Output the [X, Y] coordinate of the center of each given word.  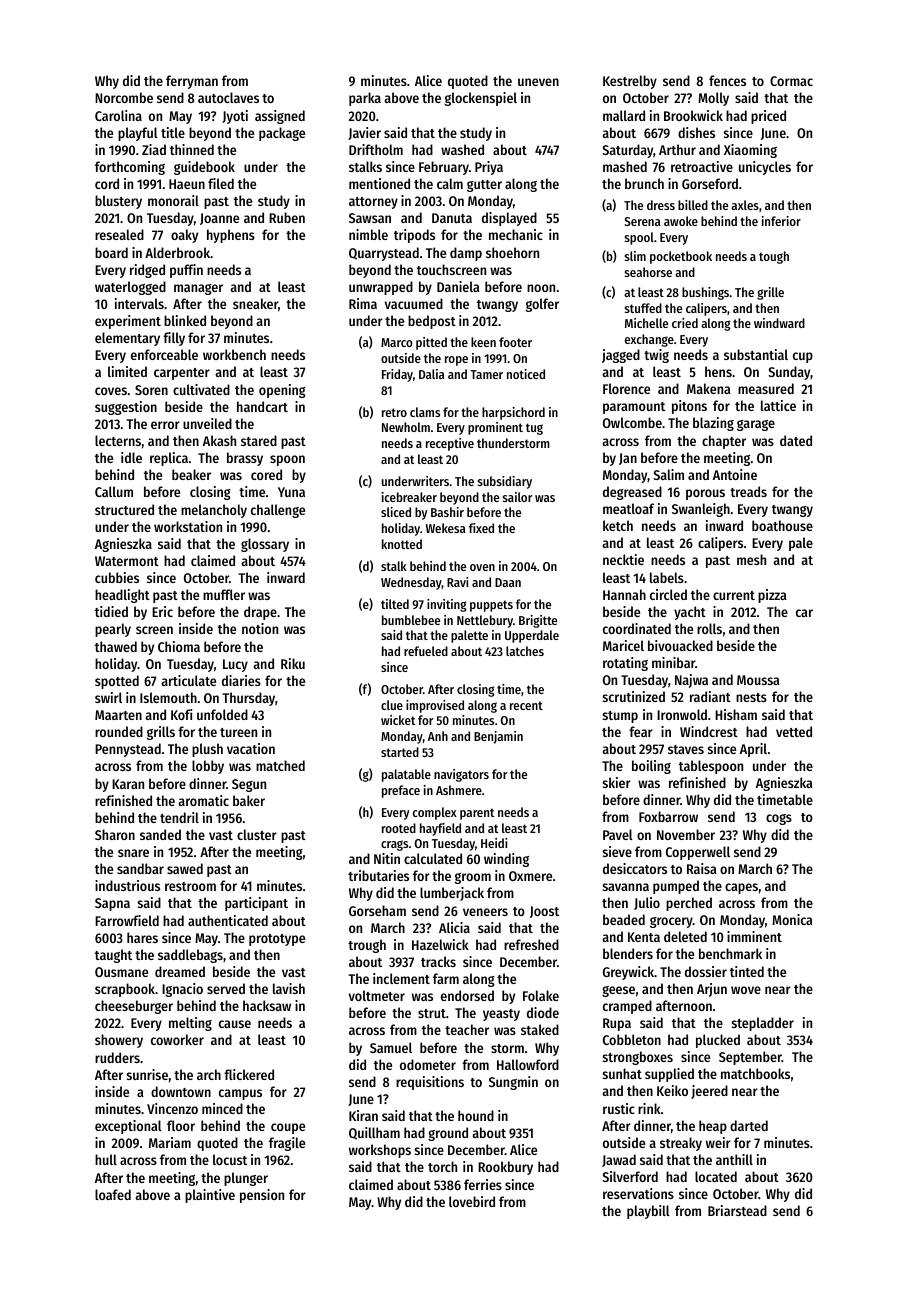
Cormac [791, 81]
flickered [249, 1074]
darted [749, 1125]
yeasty [501, 1015]
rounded [119, 731]
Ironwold [682, 714]
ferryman [192, 82]
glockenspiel [481, 99]
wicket [398, 720]
